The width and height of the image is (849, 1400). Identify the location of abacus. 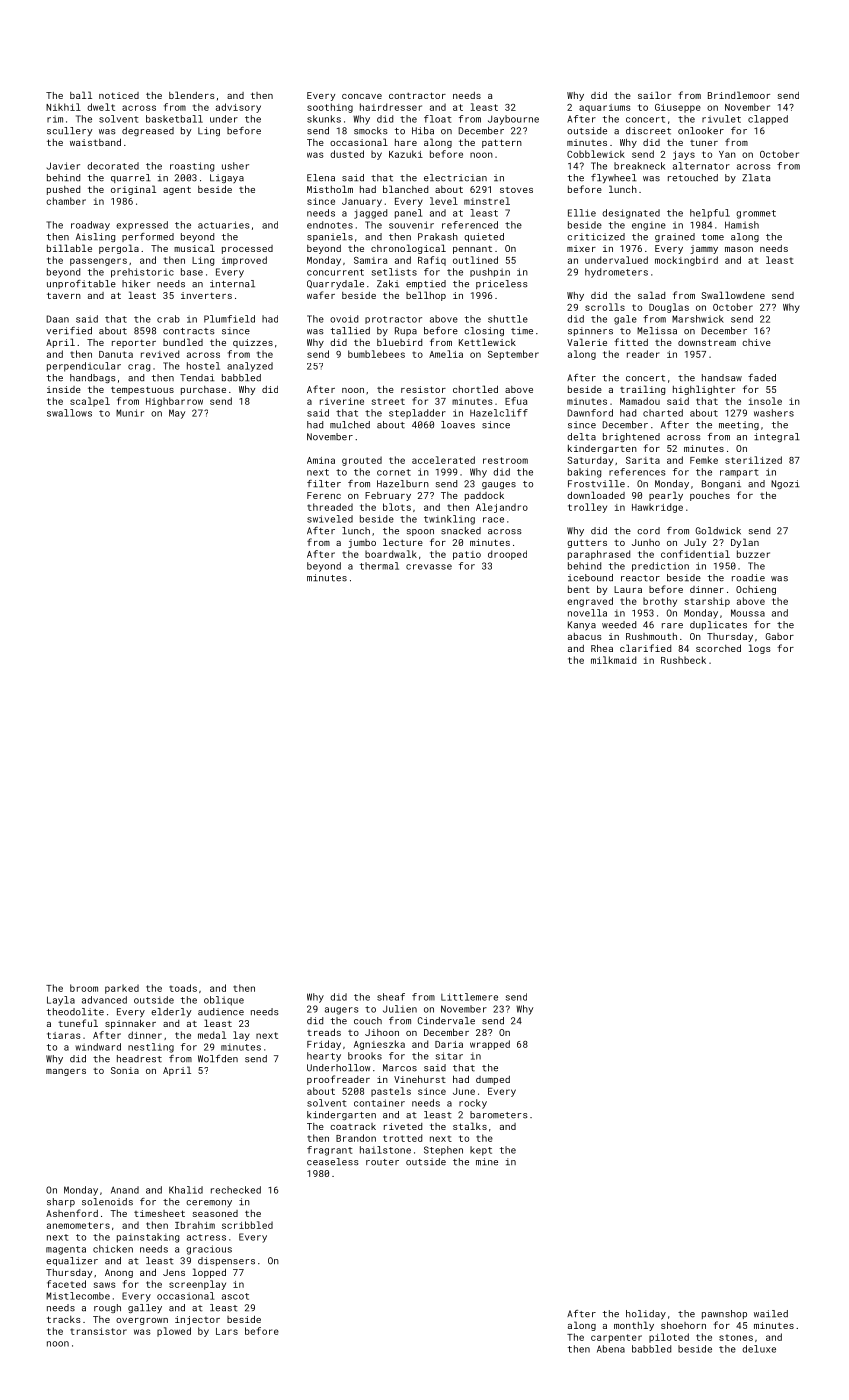
(585, 636).
